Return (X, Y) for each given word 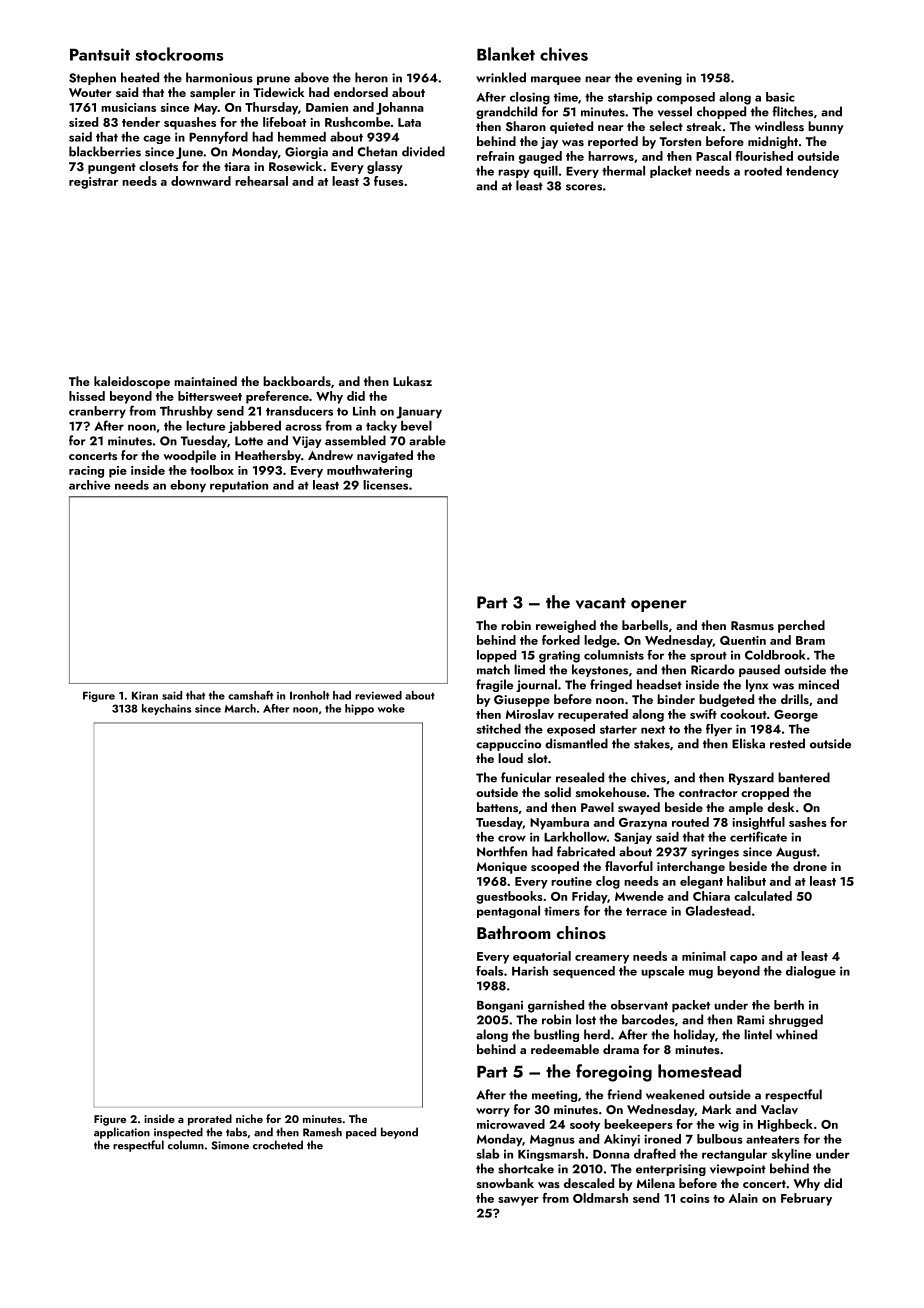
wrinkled (501, 77)
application (122, 1133)
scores (584, 187)
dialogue (811, 972)
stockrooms (179, 54)
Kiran (145, 695)
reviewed (378, 695)
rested (787, 743)
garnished (556, 1006)
